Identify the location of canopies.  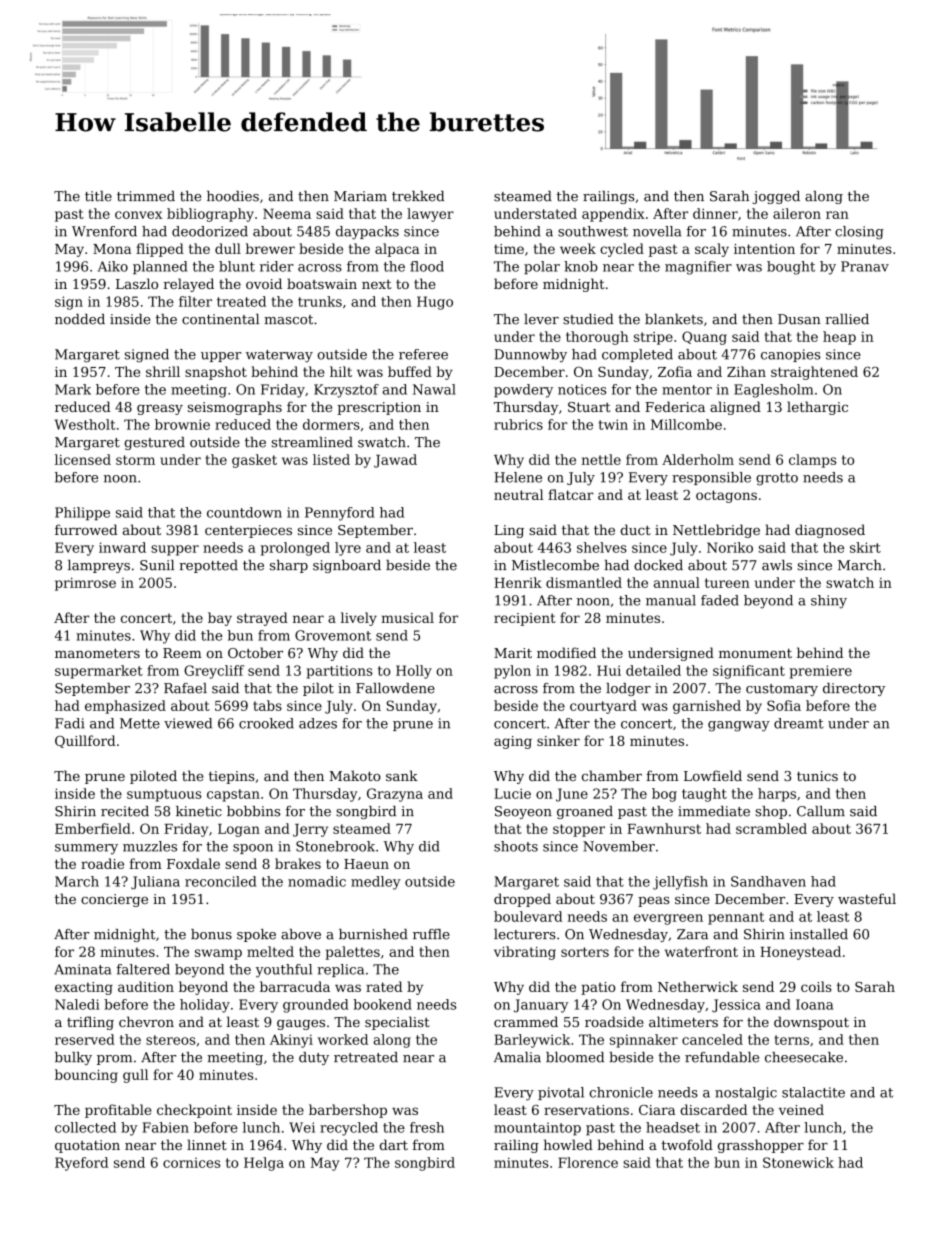
(791, 355).
